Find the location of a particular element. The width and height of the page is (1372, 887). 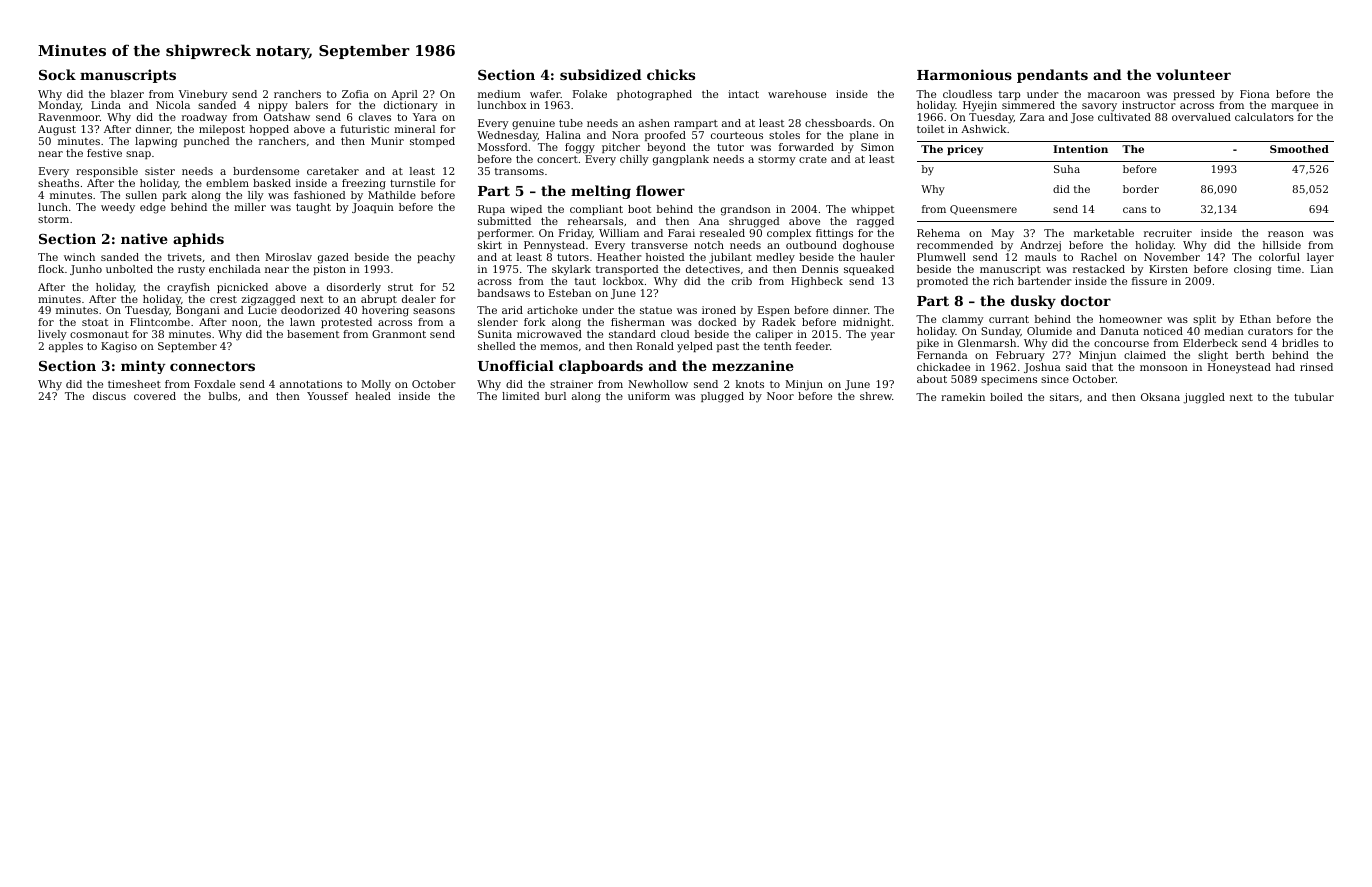

Kagiso is located at coordinates (119, 347).
